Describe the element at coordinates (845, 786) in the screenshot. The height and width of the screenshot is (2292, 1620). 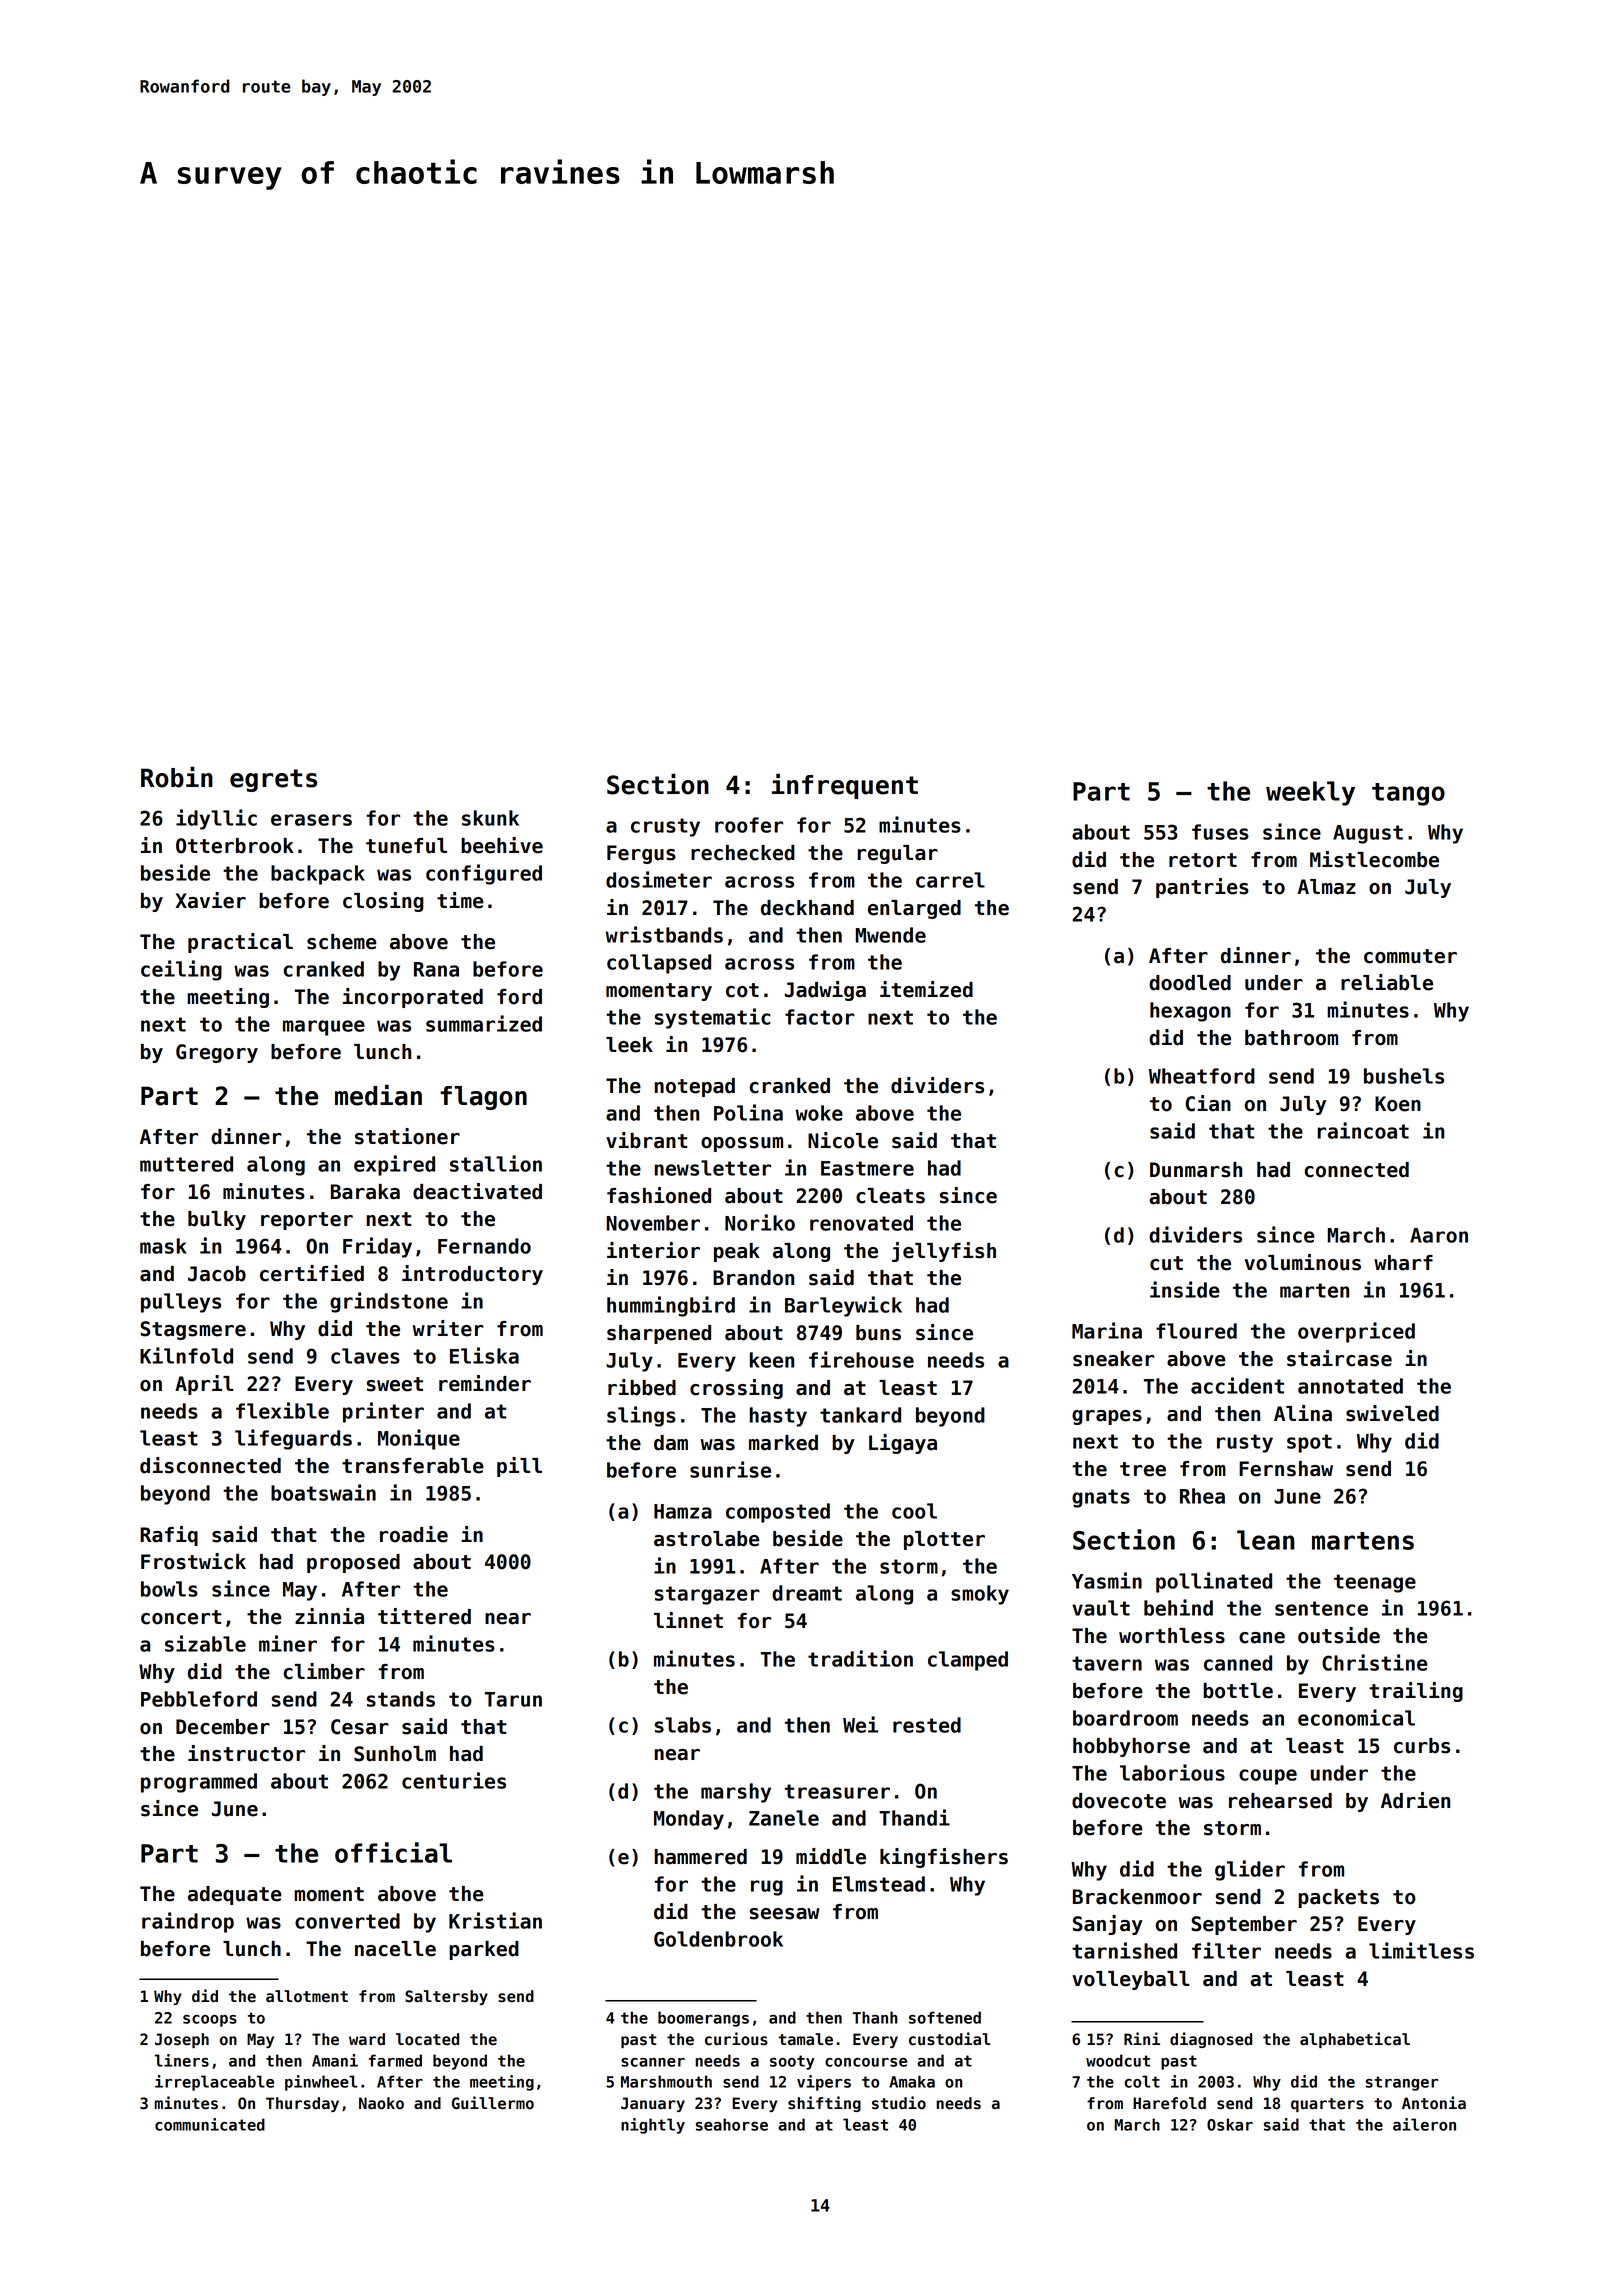
I see `infrequent` at that location.
